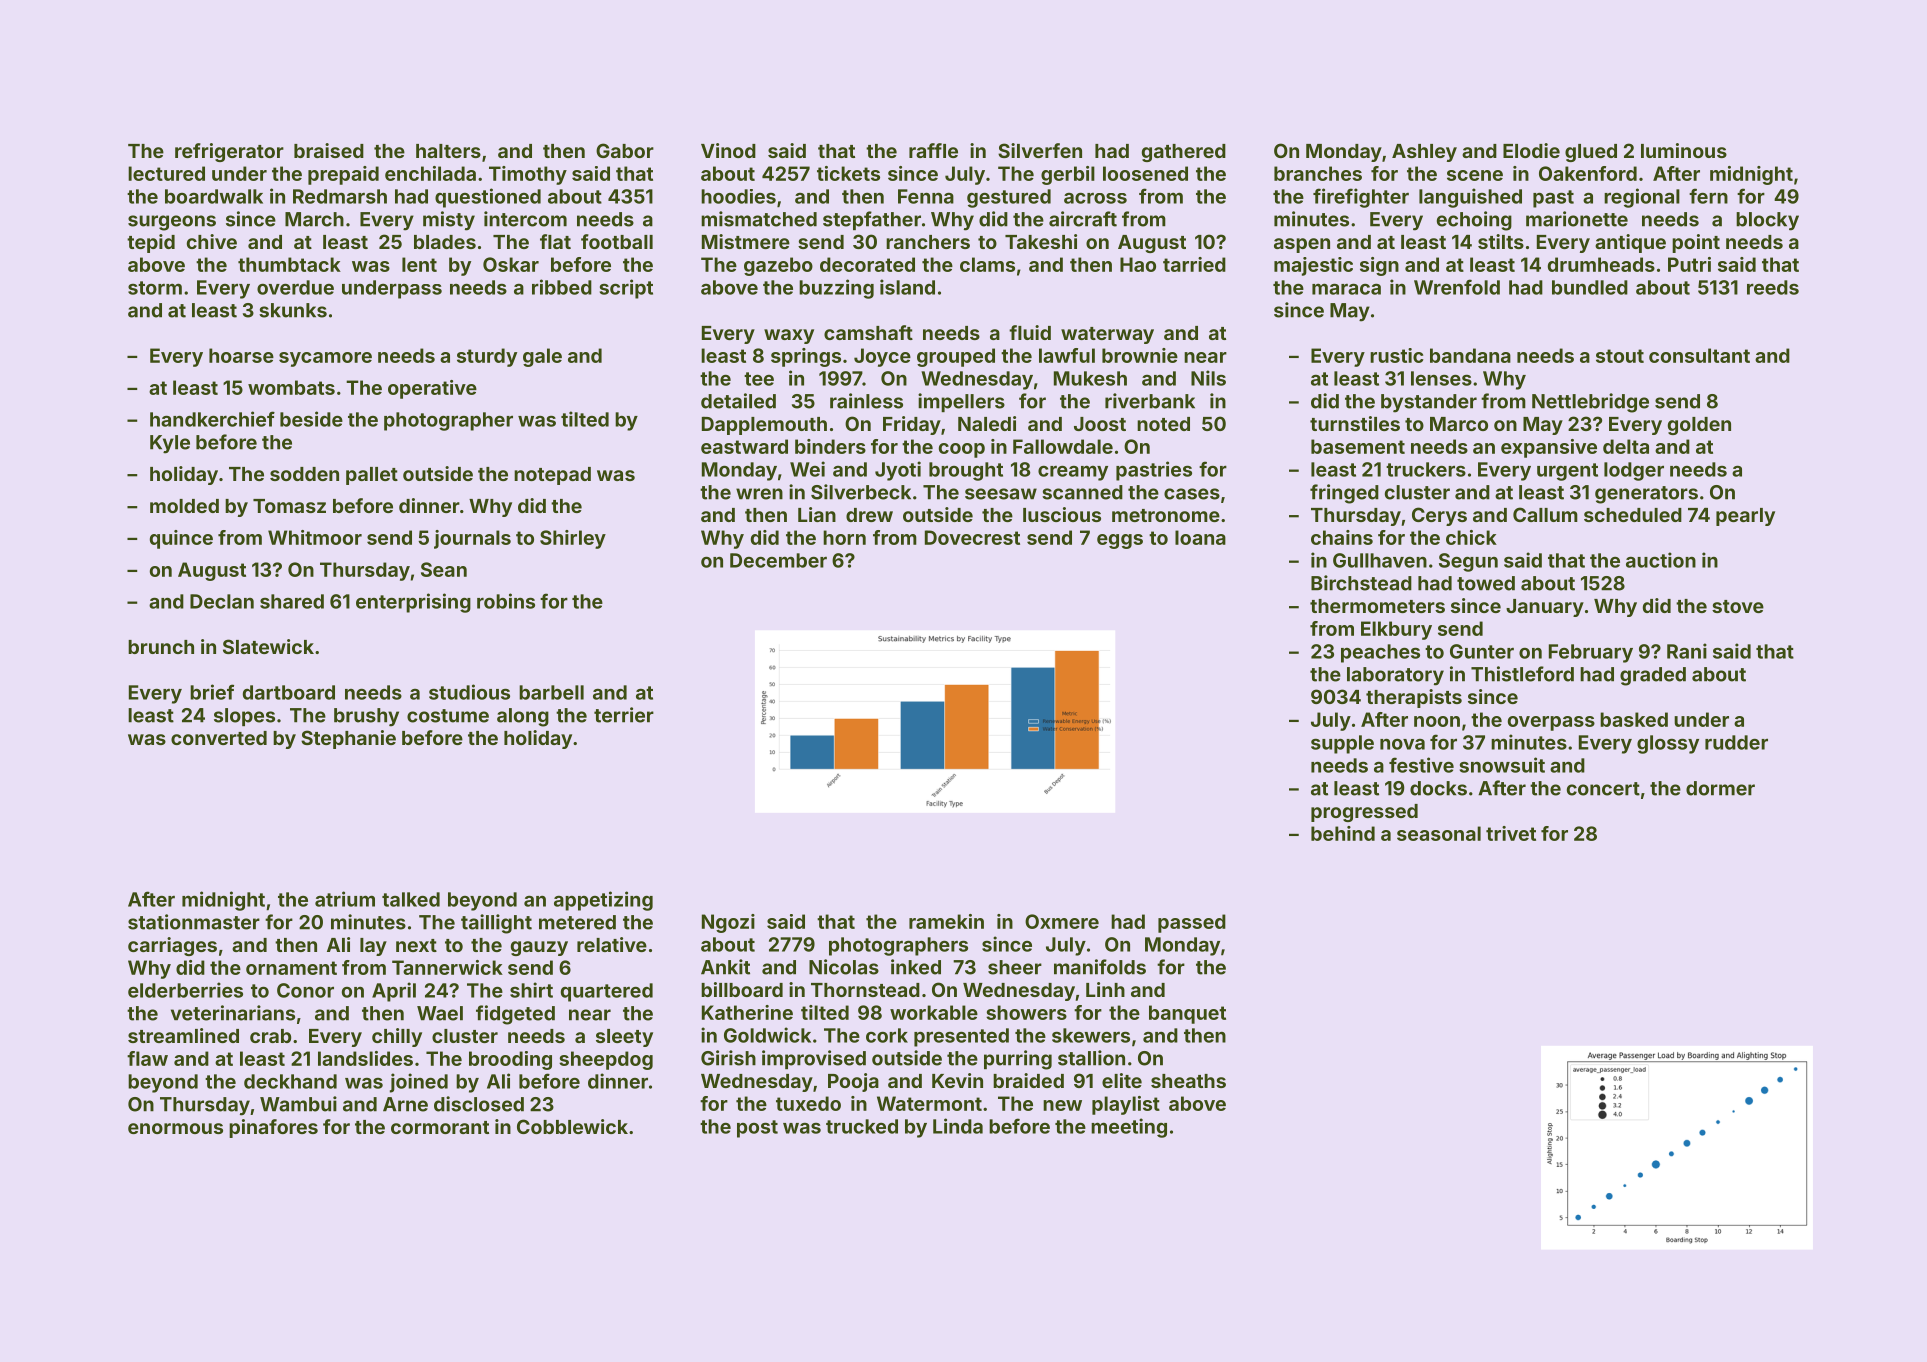 The width and height of the screenshot is (1927, 1362). I want to click on raffle, so click(933, 150).
